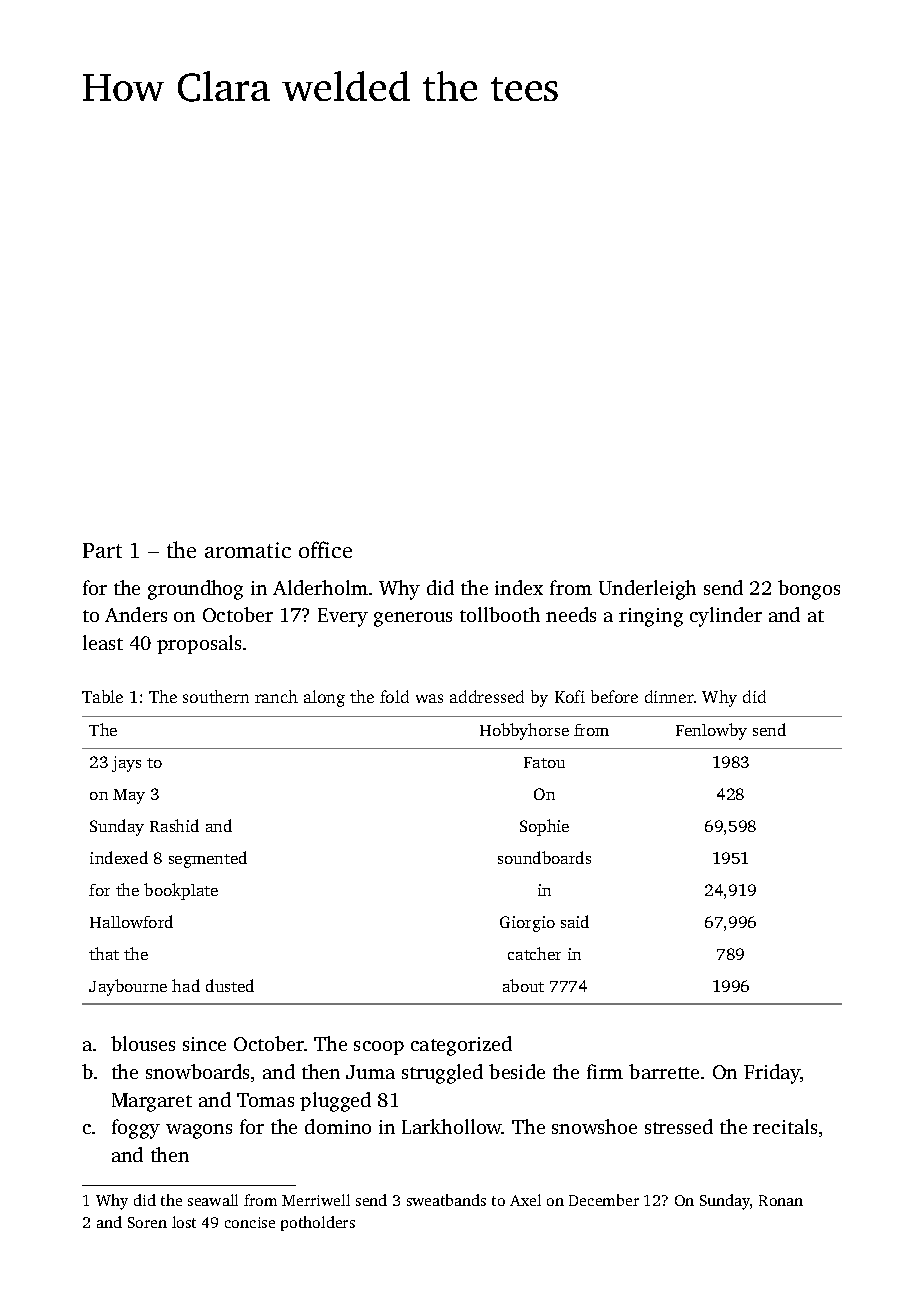 The width and height of the page is (924, 1308). I want to click on Fenlowby, so click(711, 731).
